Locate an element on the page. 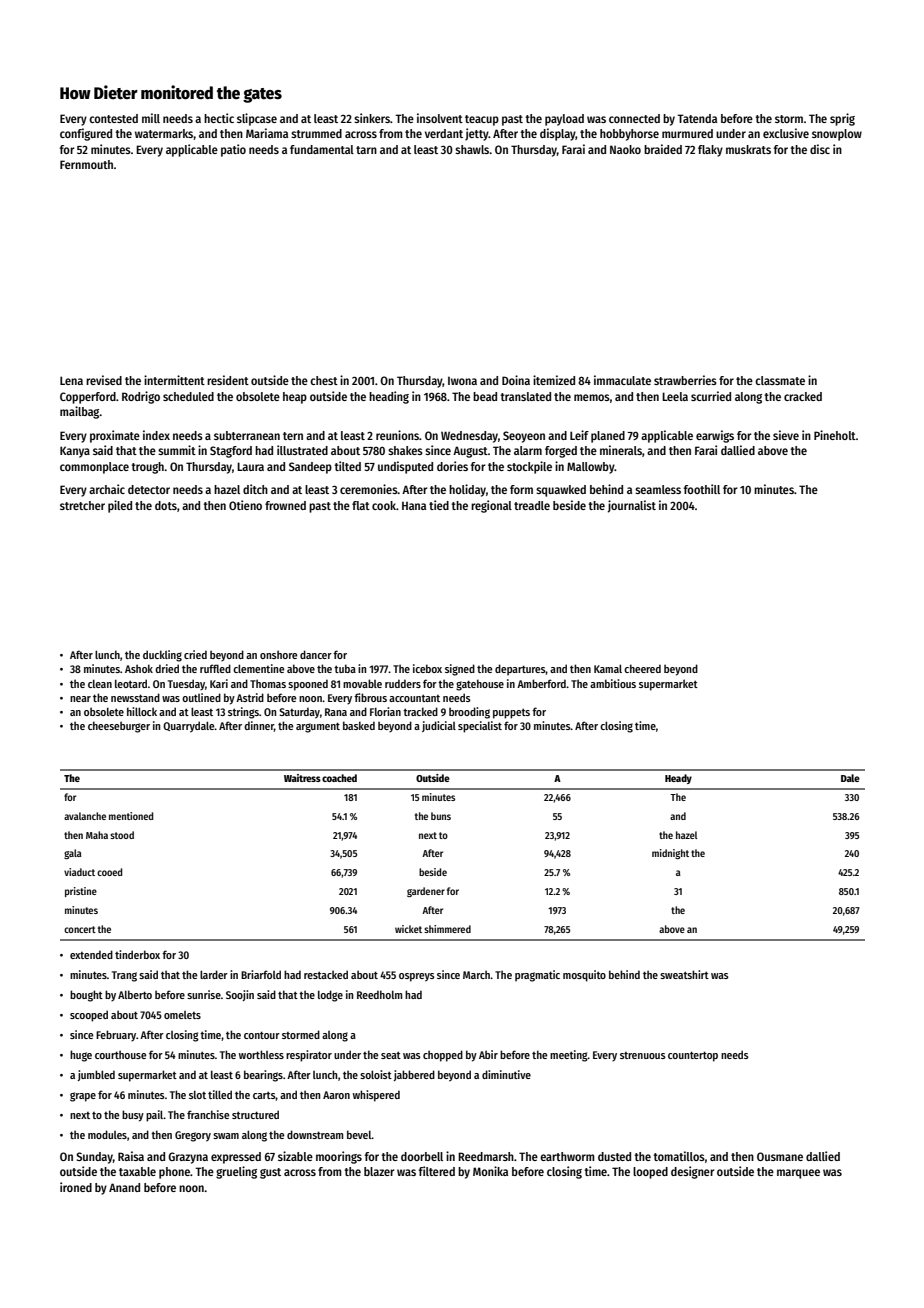  duckling is located at coordinates (162, 656).
